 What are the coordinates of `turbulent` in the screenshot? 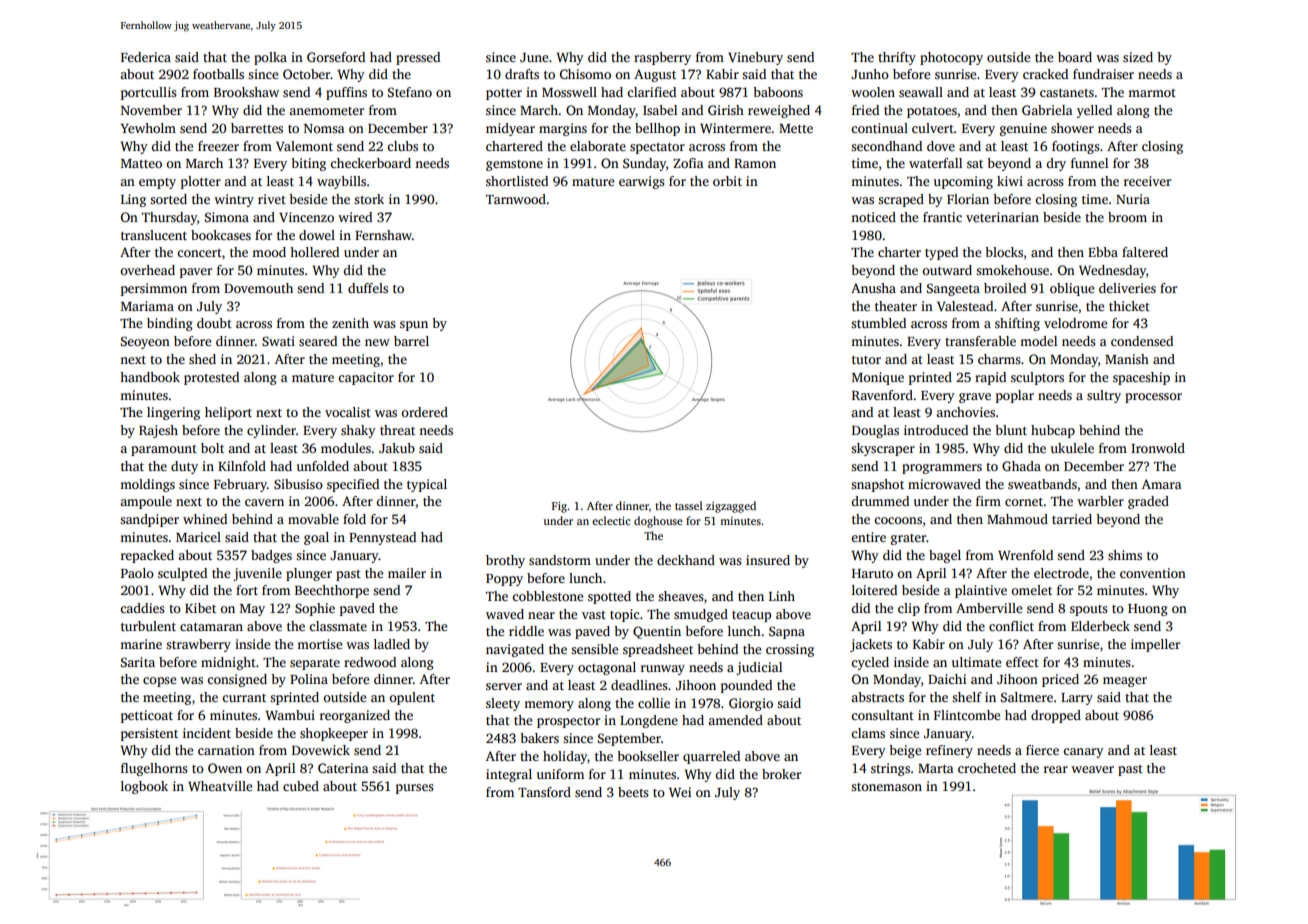 It's located at (148, 626).
